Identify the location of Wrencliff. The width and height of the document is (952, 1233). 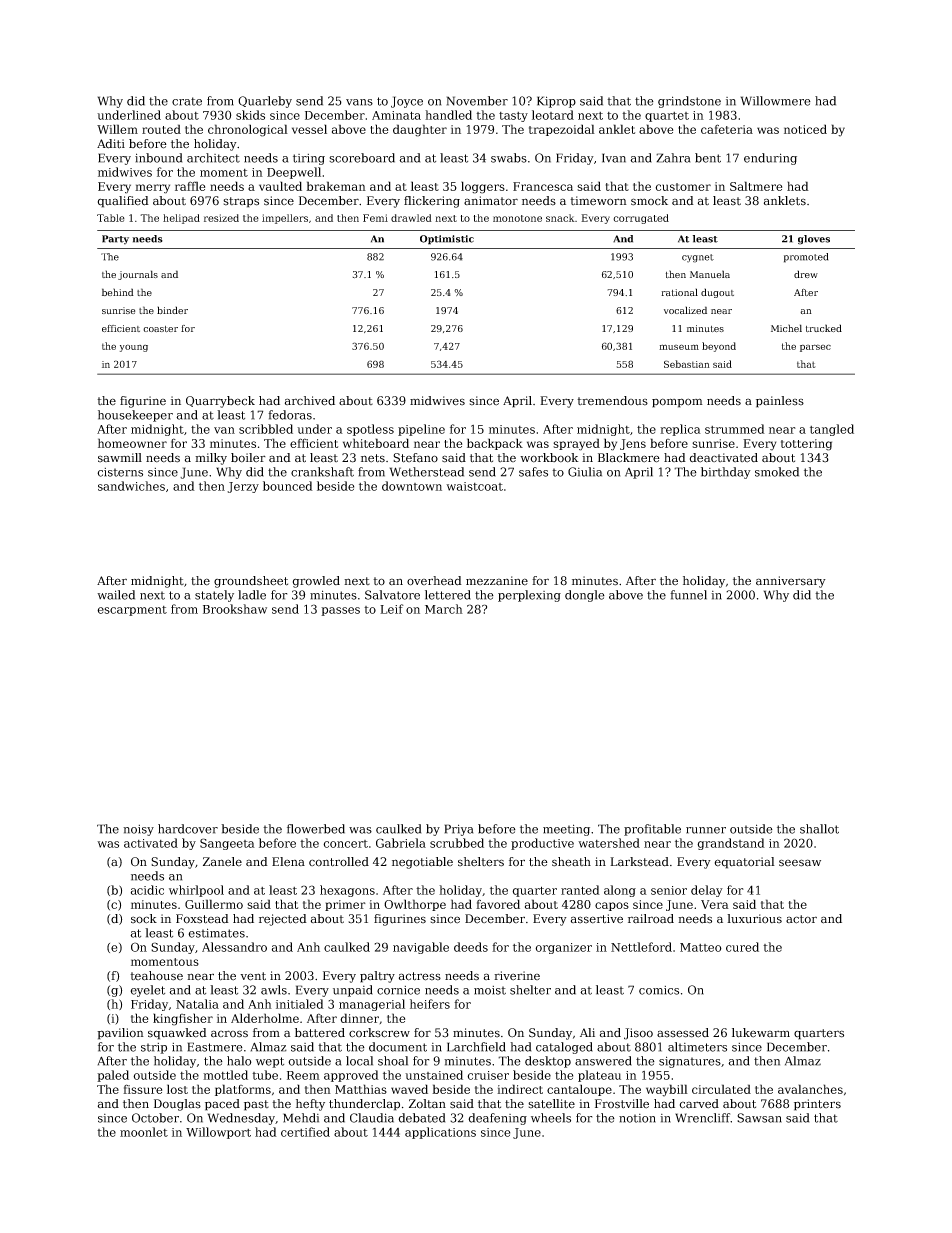
(703, 1118).
